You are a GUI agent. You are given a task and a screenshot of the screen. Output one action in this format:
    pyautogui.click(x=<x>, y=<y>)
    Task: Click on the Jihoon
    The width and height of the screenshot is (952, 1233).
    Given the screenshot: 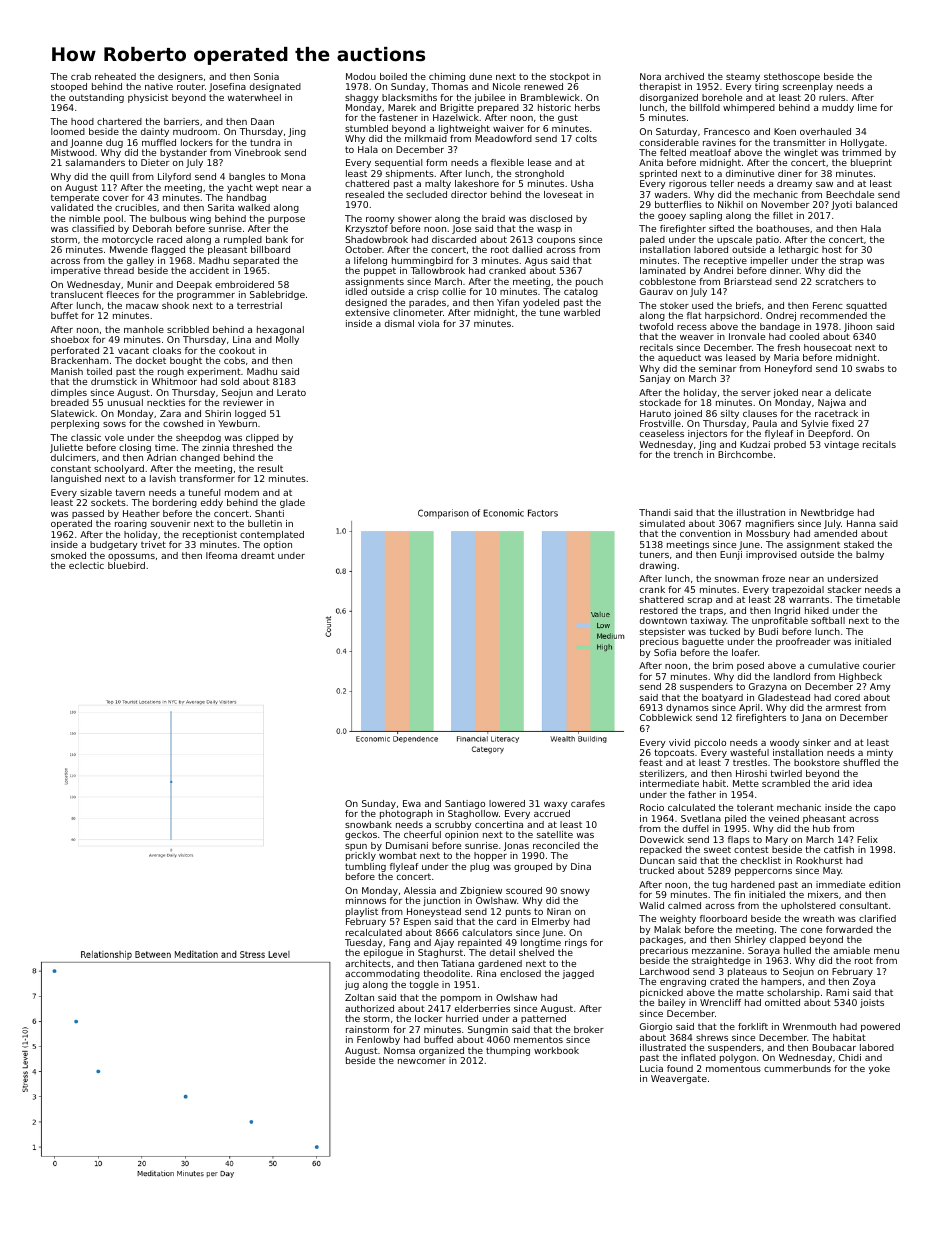 What is the action you would take?
    pyautogui.click(x=858, y=327)
